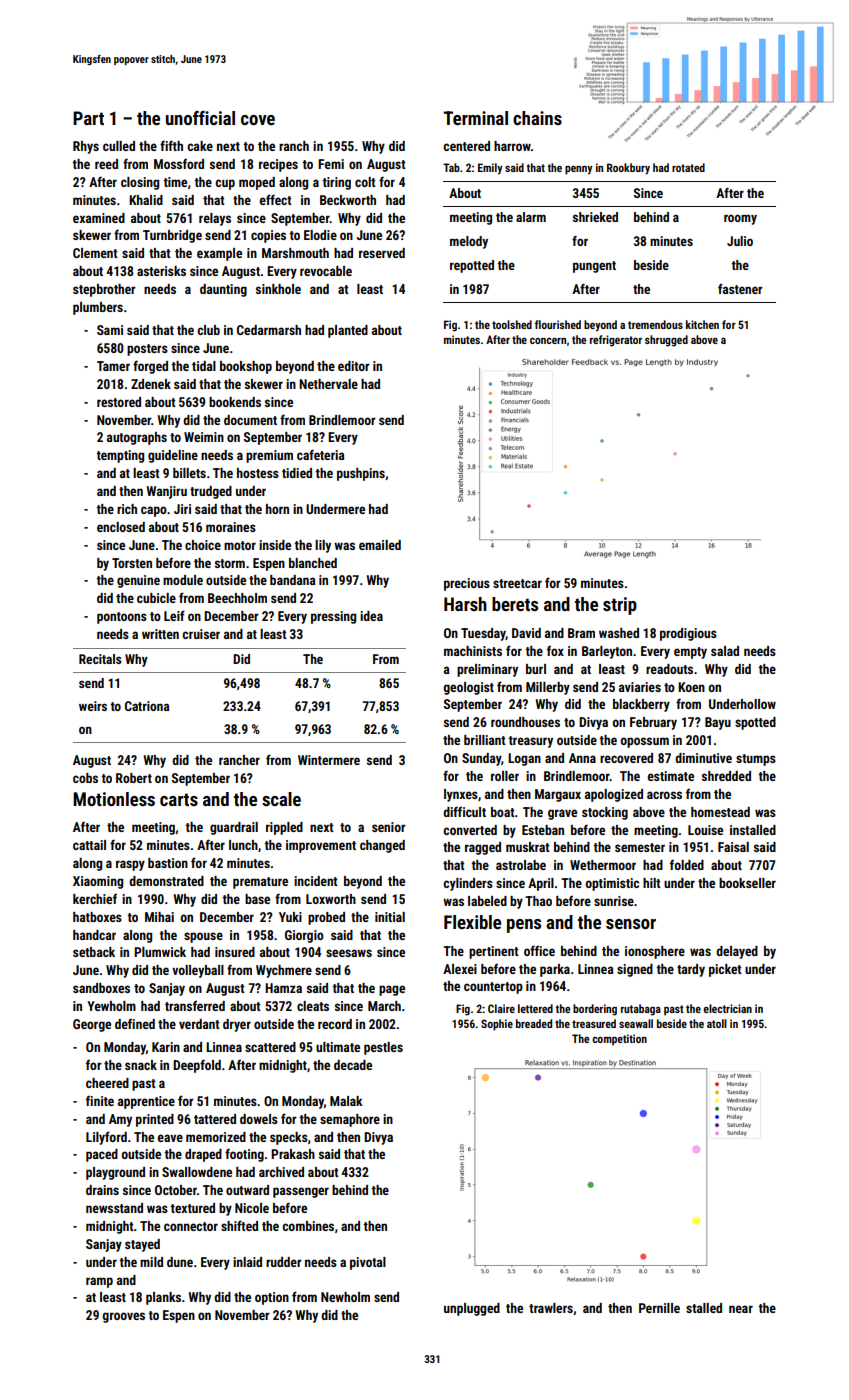  What do you see at coordinates (671, 776) in the screenshot?
I see `estimate` at bounding box center [671, 776].
